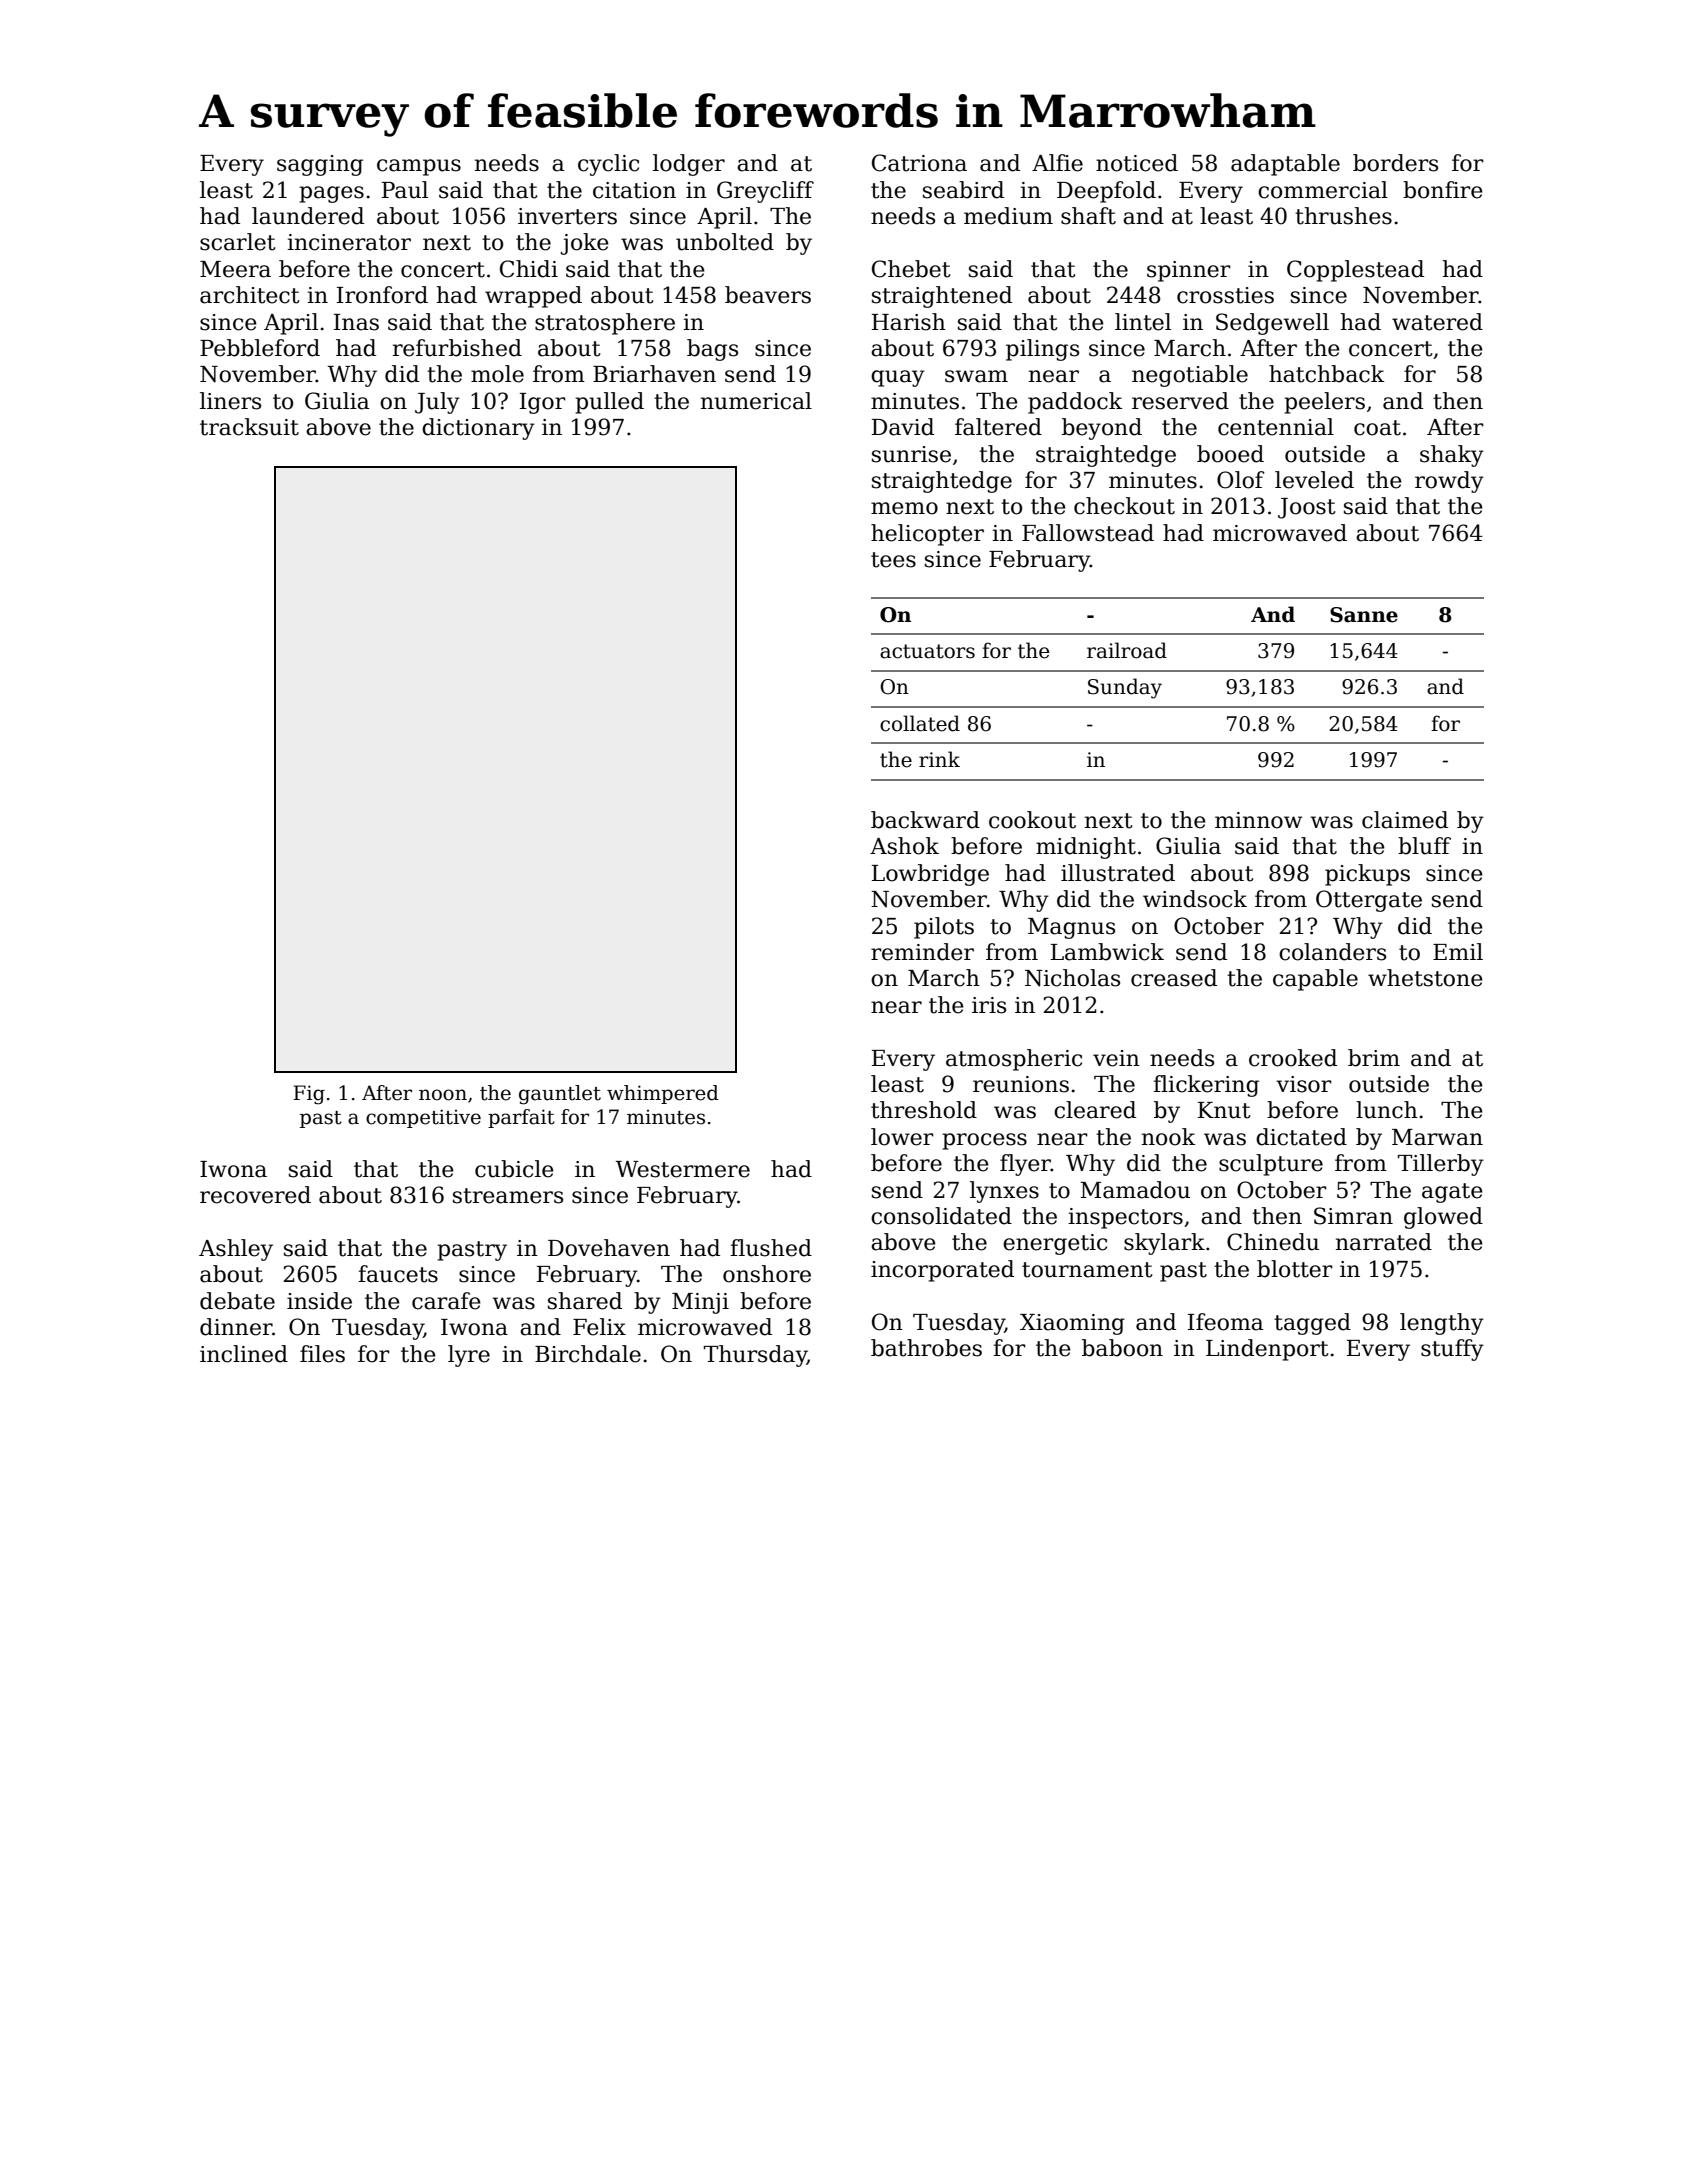 Image resolution: width=1683 pixels, height=2178 pixels. What do you see at coordinates (322, 1354) in the screenshot?
I see `files` at bounding box center [322, 1354].
